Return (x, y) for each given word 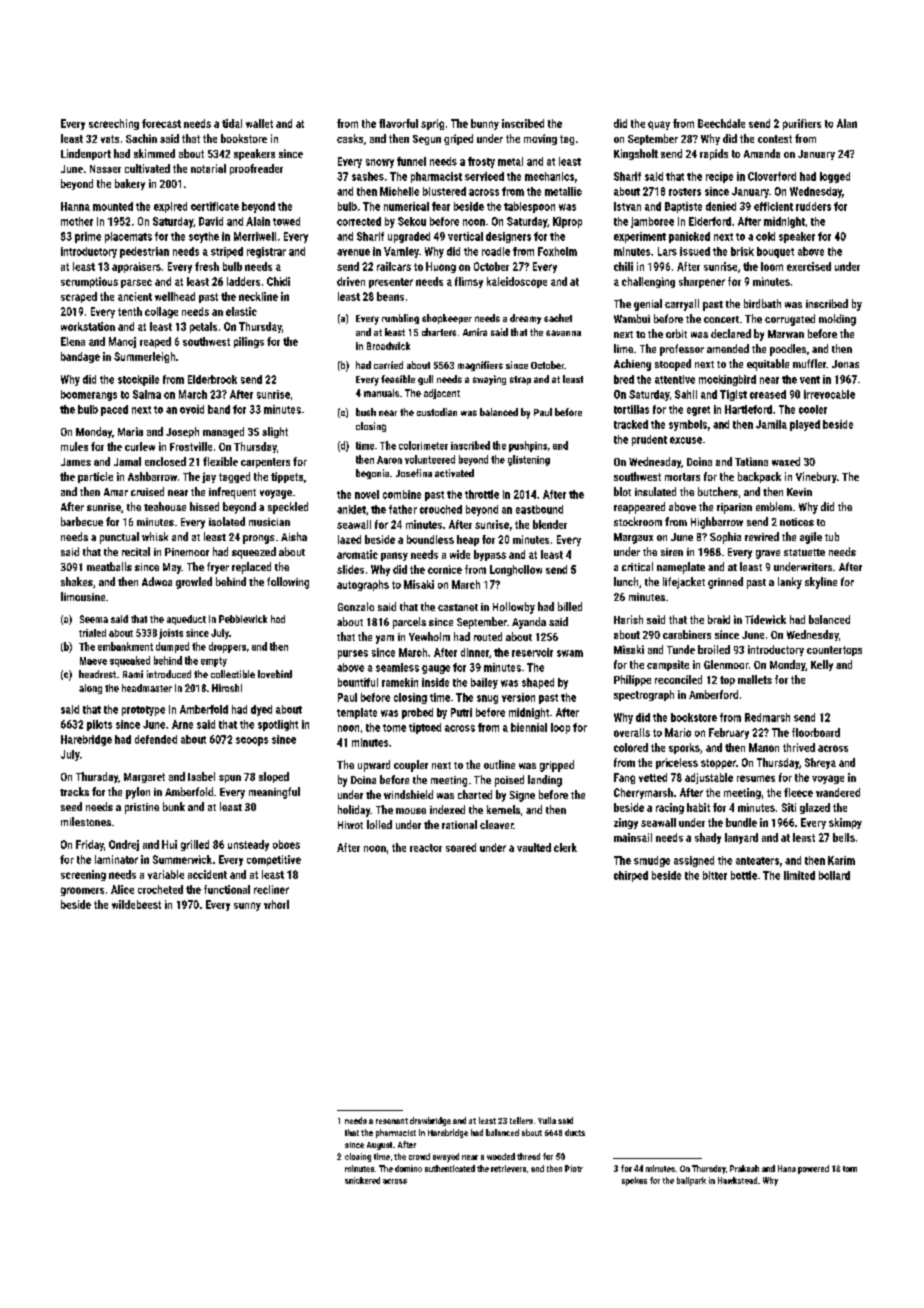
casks (350, 138)
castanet (458, 607)
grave (768, 554)
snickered (362, 1180)
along (90, 689)
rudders (813, 206)
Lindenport (86, 154)
